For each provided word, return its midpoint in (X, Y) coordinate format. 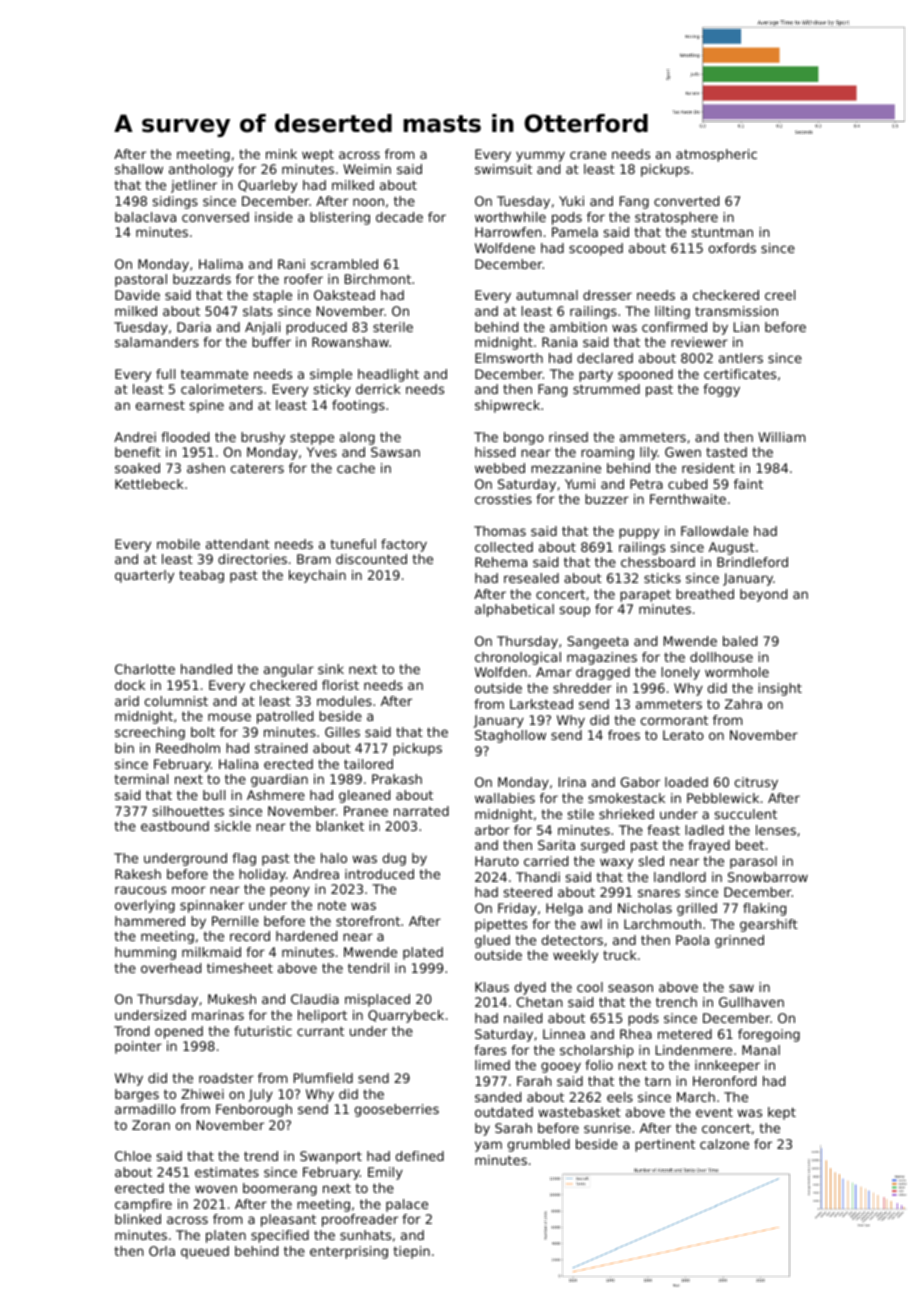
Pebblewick (723, 798)
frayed (709, 846)
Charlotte (145, 669)
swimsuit (503, 169)
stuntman (722, 232)
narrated (421, 811)
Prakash (397, 779)
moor (189, 890)
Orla (162, 1251)
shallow (139, 169)
